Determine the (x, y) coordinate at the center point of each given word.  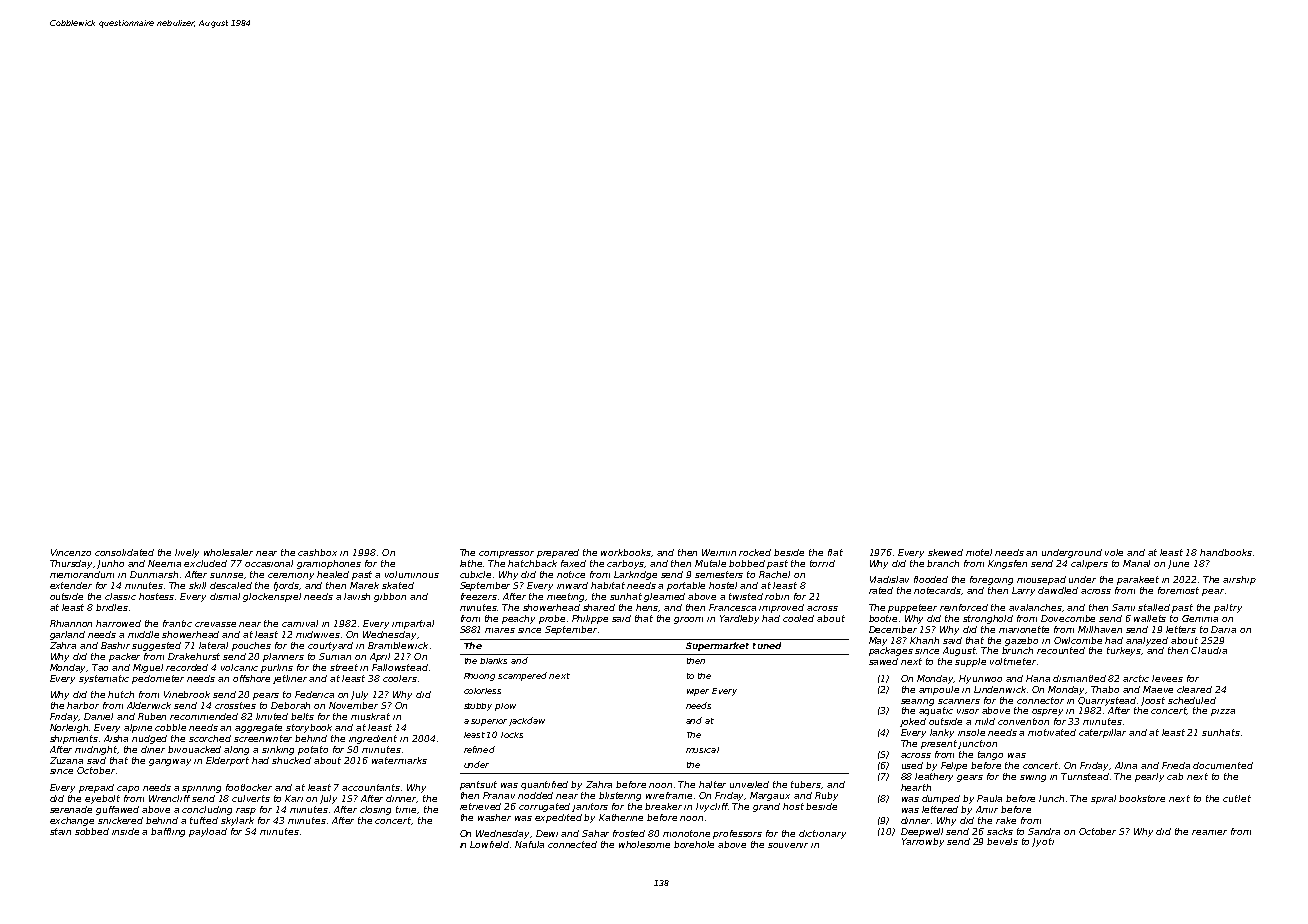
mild (985, 721)
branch (943, 563)
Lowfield (489, 844)
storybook (309, 728)
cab (1175, 776)
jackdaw (527, 721)
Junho (110, 564)
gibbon (390, 597)
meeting (566, 597)
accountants (371, 787)
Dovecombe (1068, 618)
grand (766, 807)
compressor (506, 554)
